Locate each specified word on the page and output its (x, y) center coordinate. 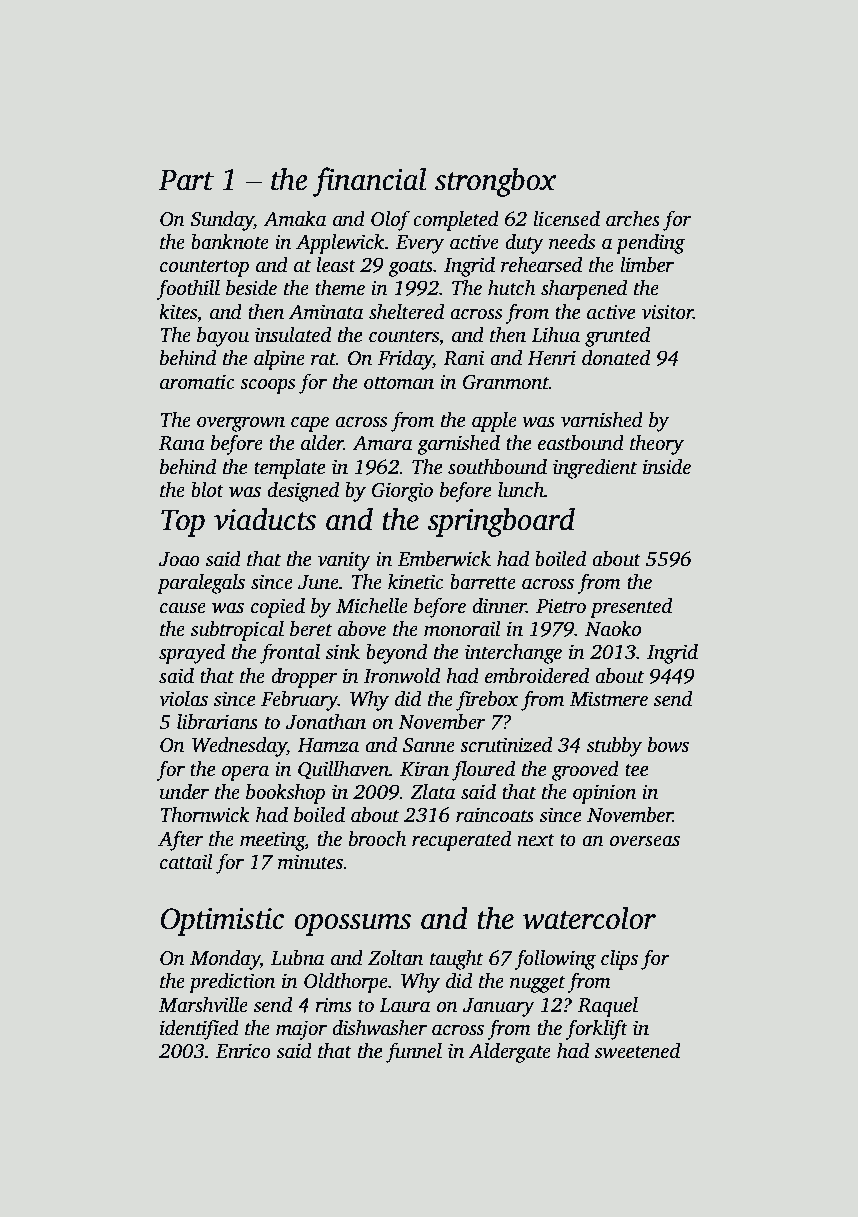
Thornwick (205, 815)
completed (456, 221)
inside (667, 467)
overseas (645, 841)
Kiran (424, 769)
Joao (179, 559)
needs (572, 242)
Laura (404, 1005)
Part (186, 180)
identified (199, 1029)
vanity (344, 561)
